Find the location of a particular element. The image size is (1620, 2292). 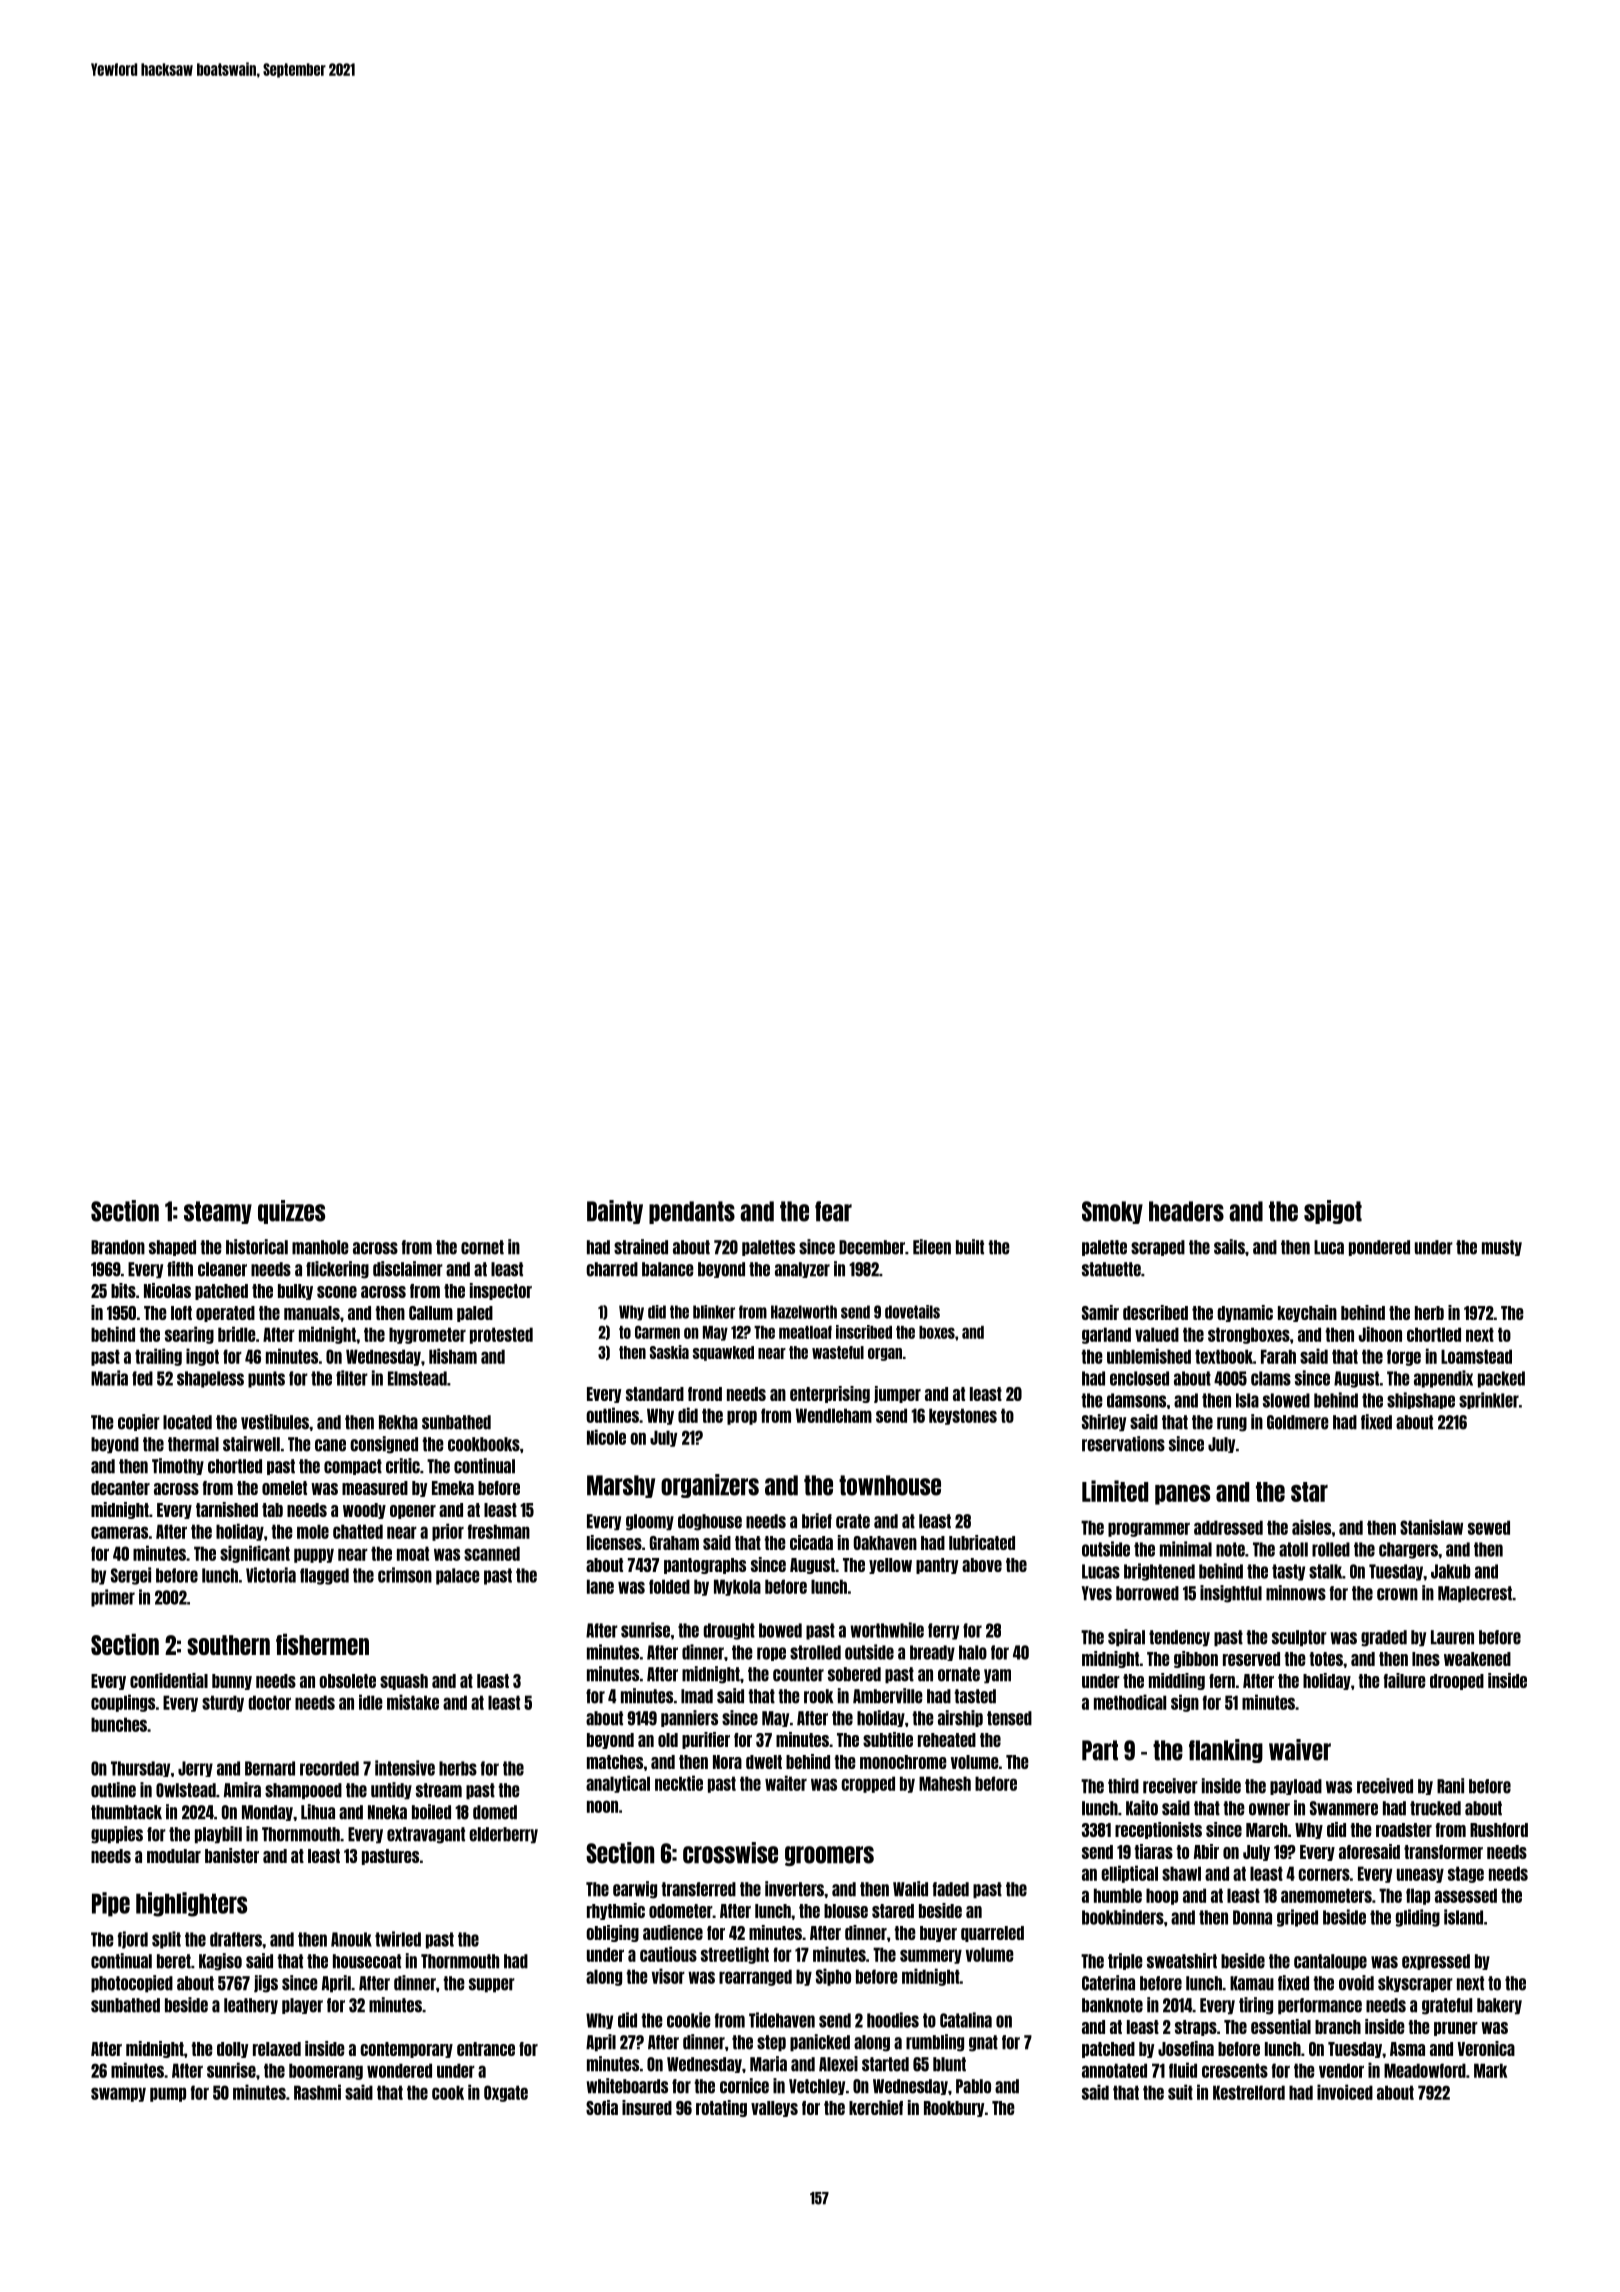

minnows is located at coordinates (1296, 1593).
